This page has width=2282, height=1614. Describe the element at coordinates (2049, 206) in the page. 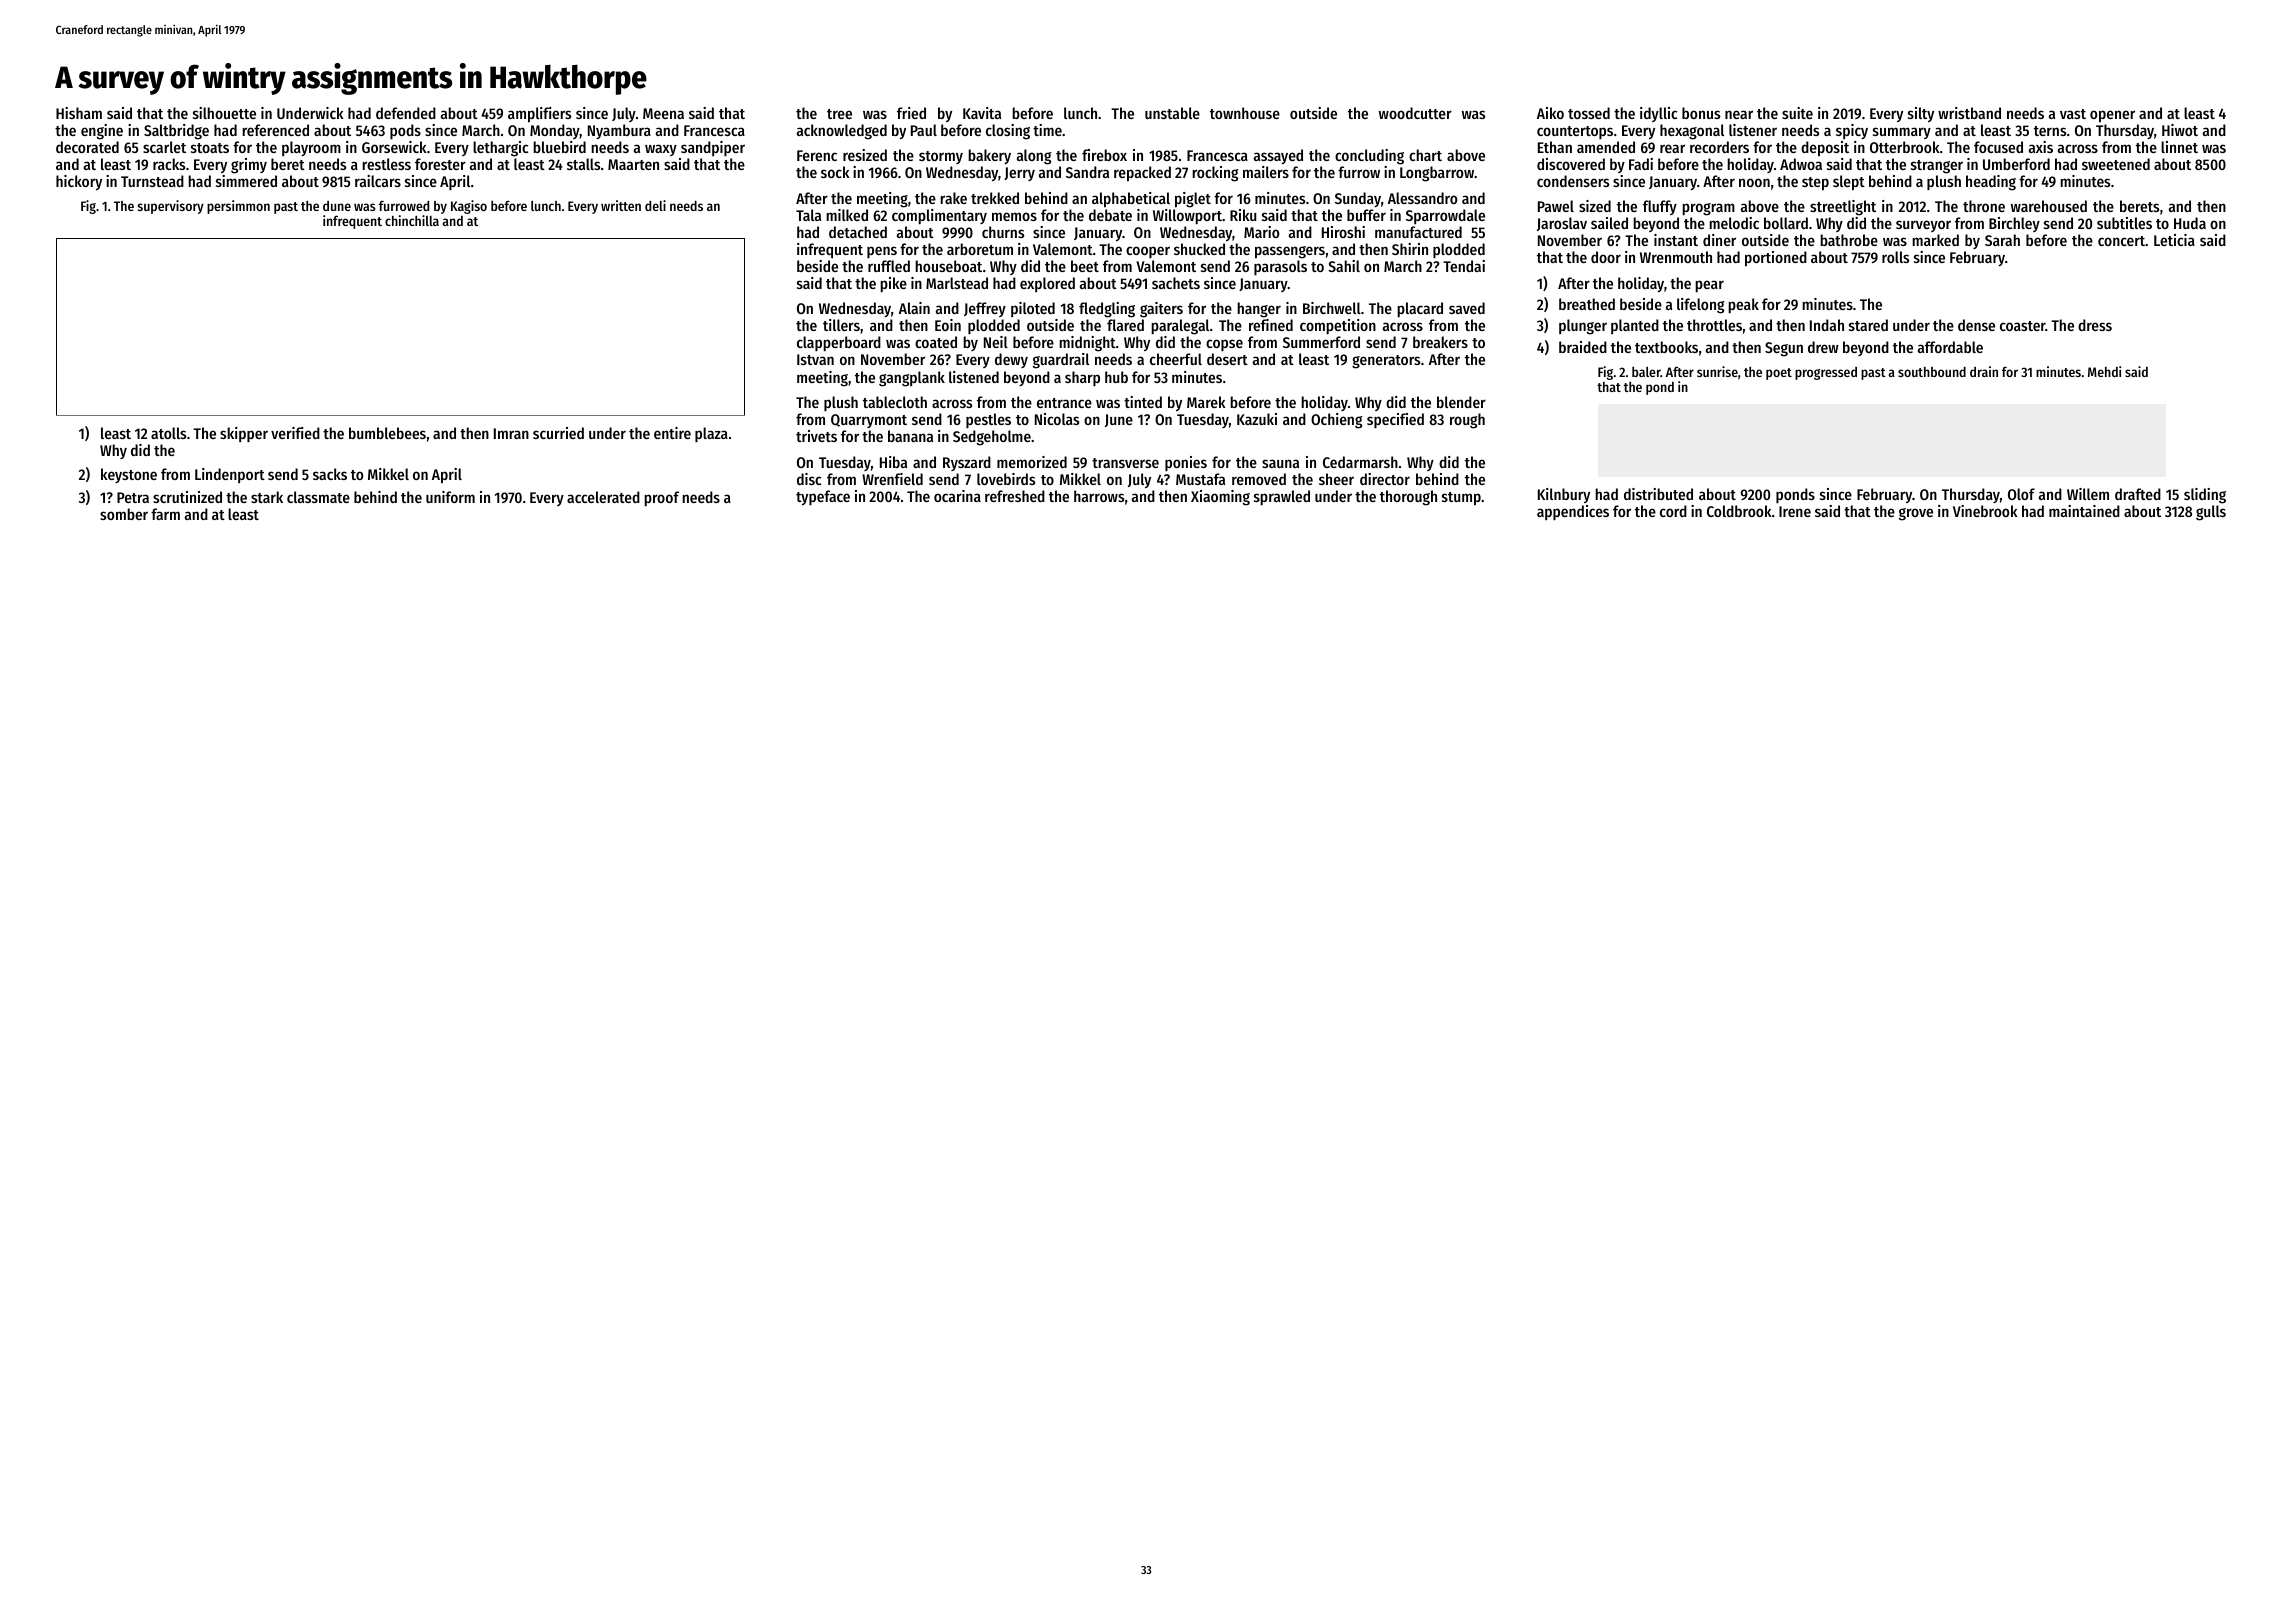

I see `warehoused` at that location.
